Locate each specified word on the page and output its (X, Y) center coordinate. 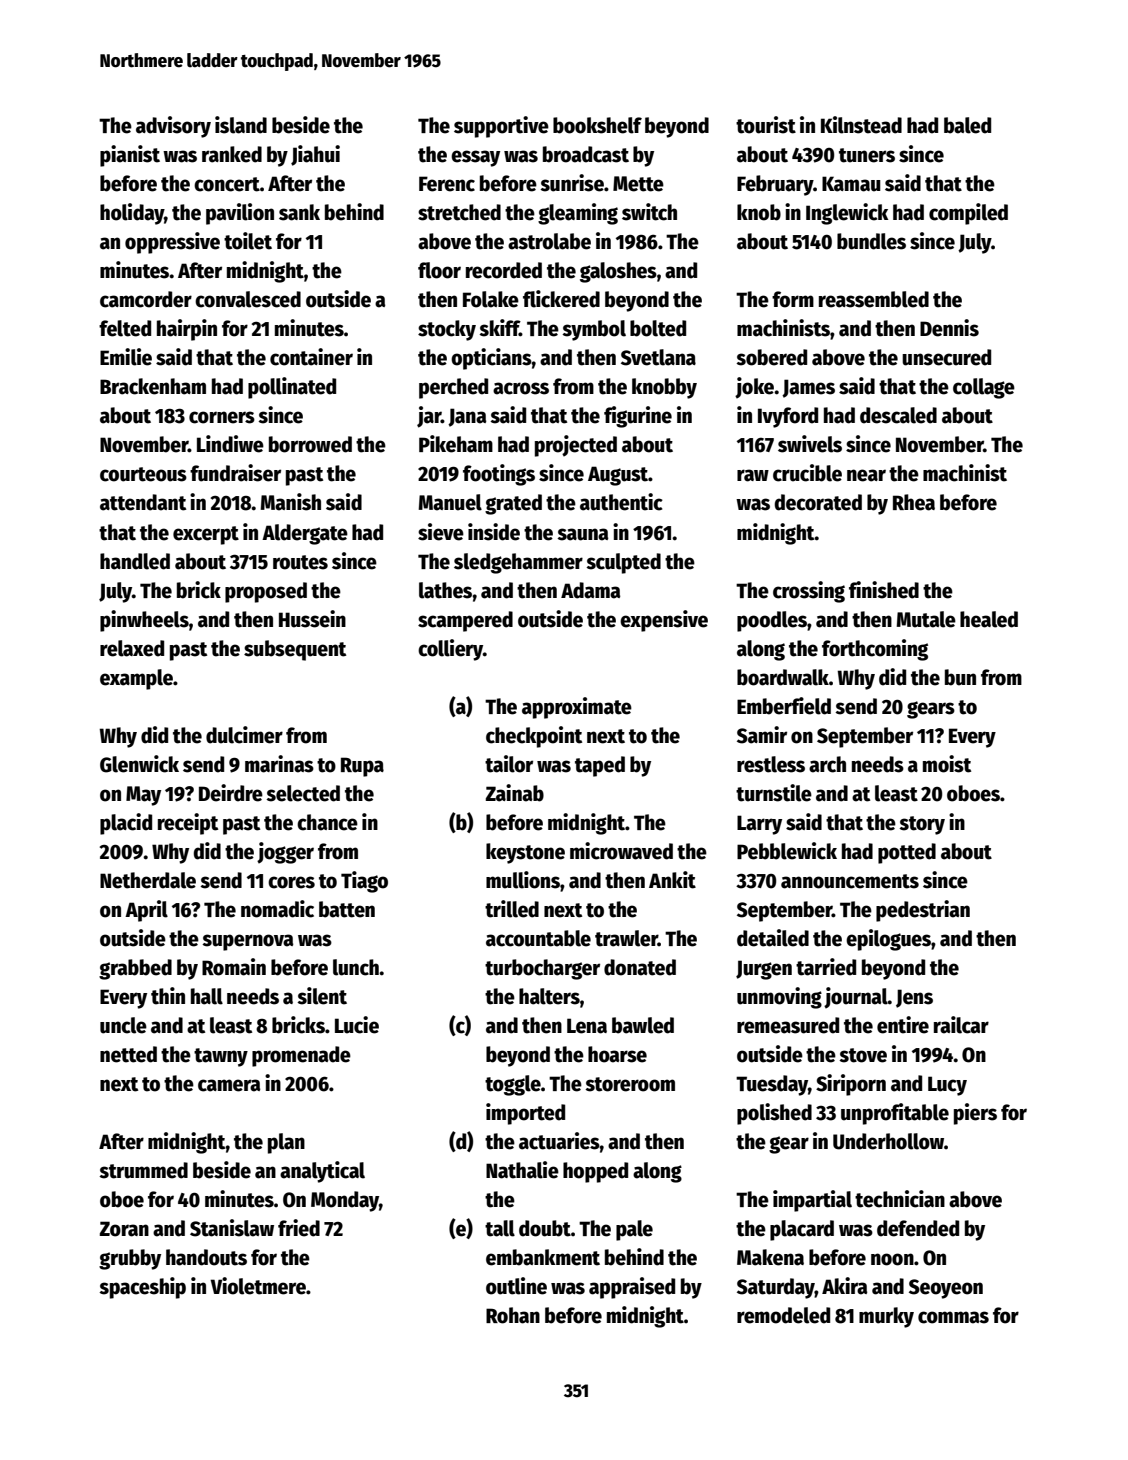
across (521, 388)
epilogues (888, 940)
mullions (523, 880)
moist (947, 764)
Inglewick (847, 214)
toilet (248, 241)
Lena (587, 1026)
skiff (499, 328)
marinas (279, 764)
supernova (247, 942)
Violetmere (258, 1286)
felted (125, 328)
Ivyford (788, 417)
